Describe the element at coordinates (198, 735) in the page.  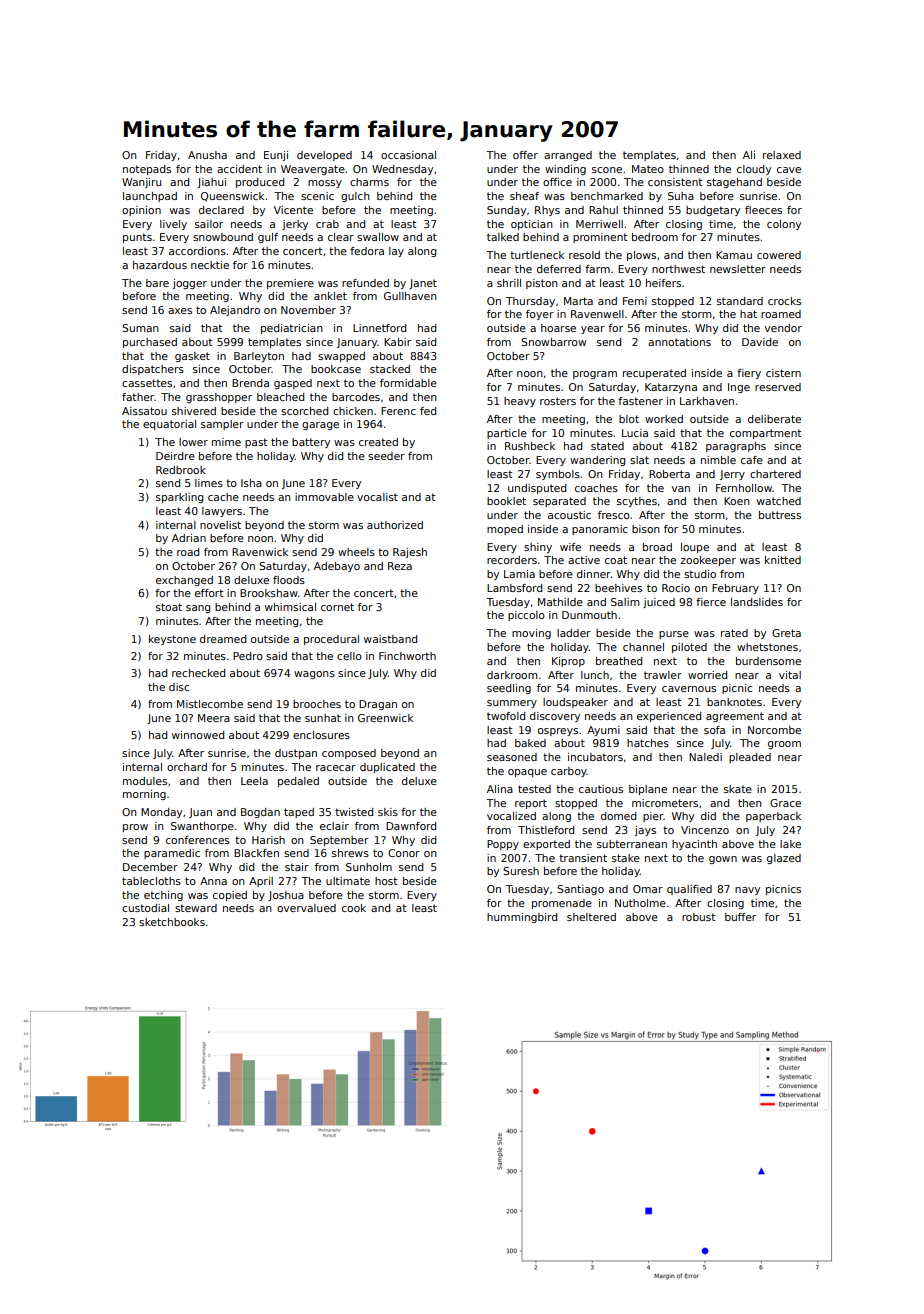
I see `winnowed` at that location.
